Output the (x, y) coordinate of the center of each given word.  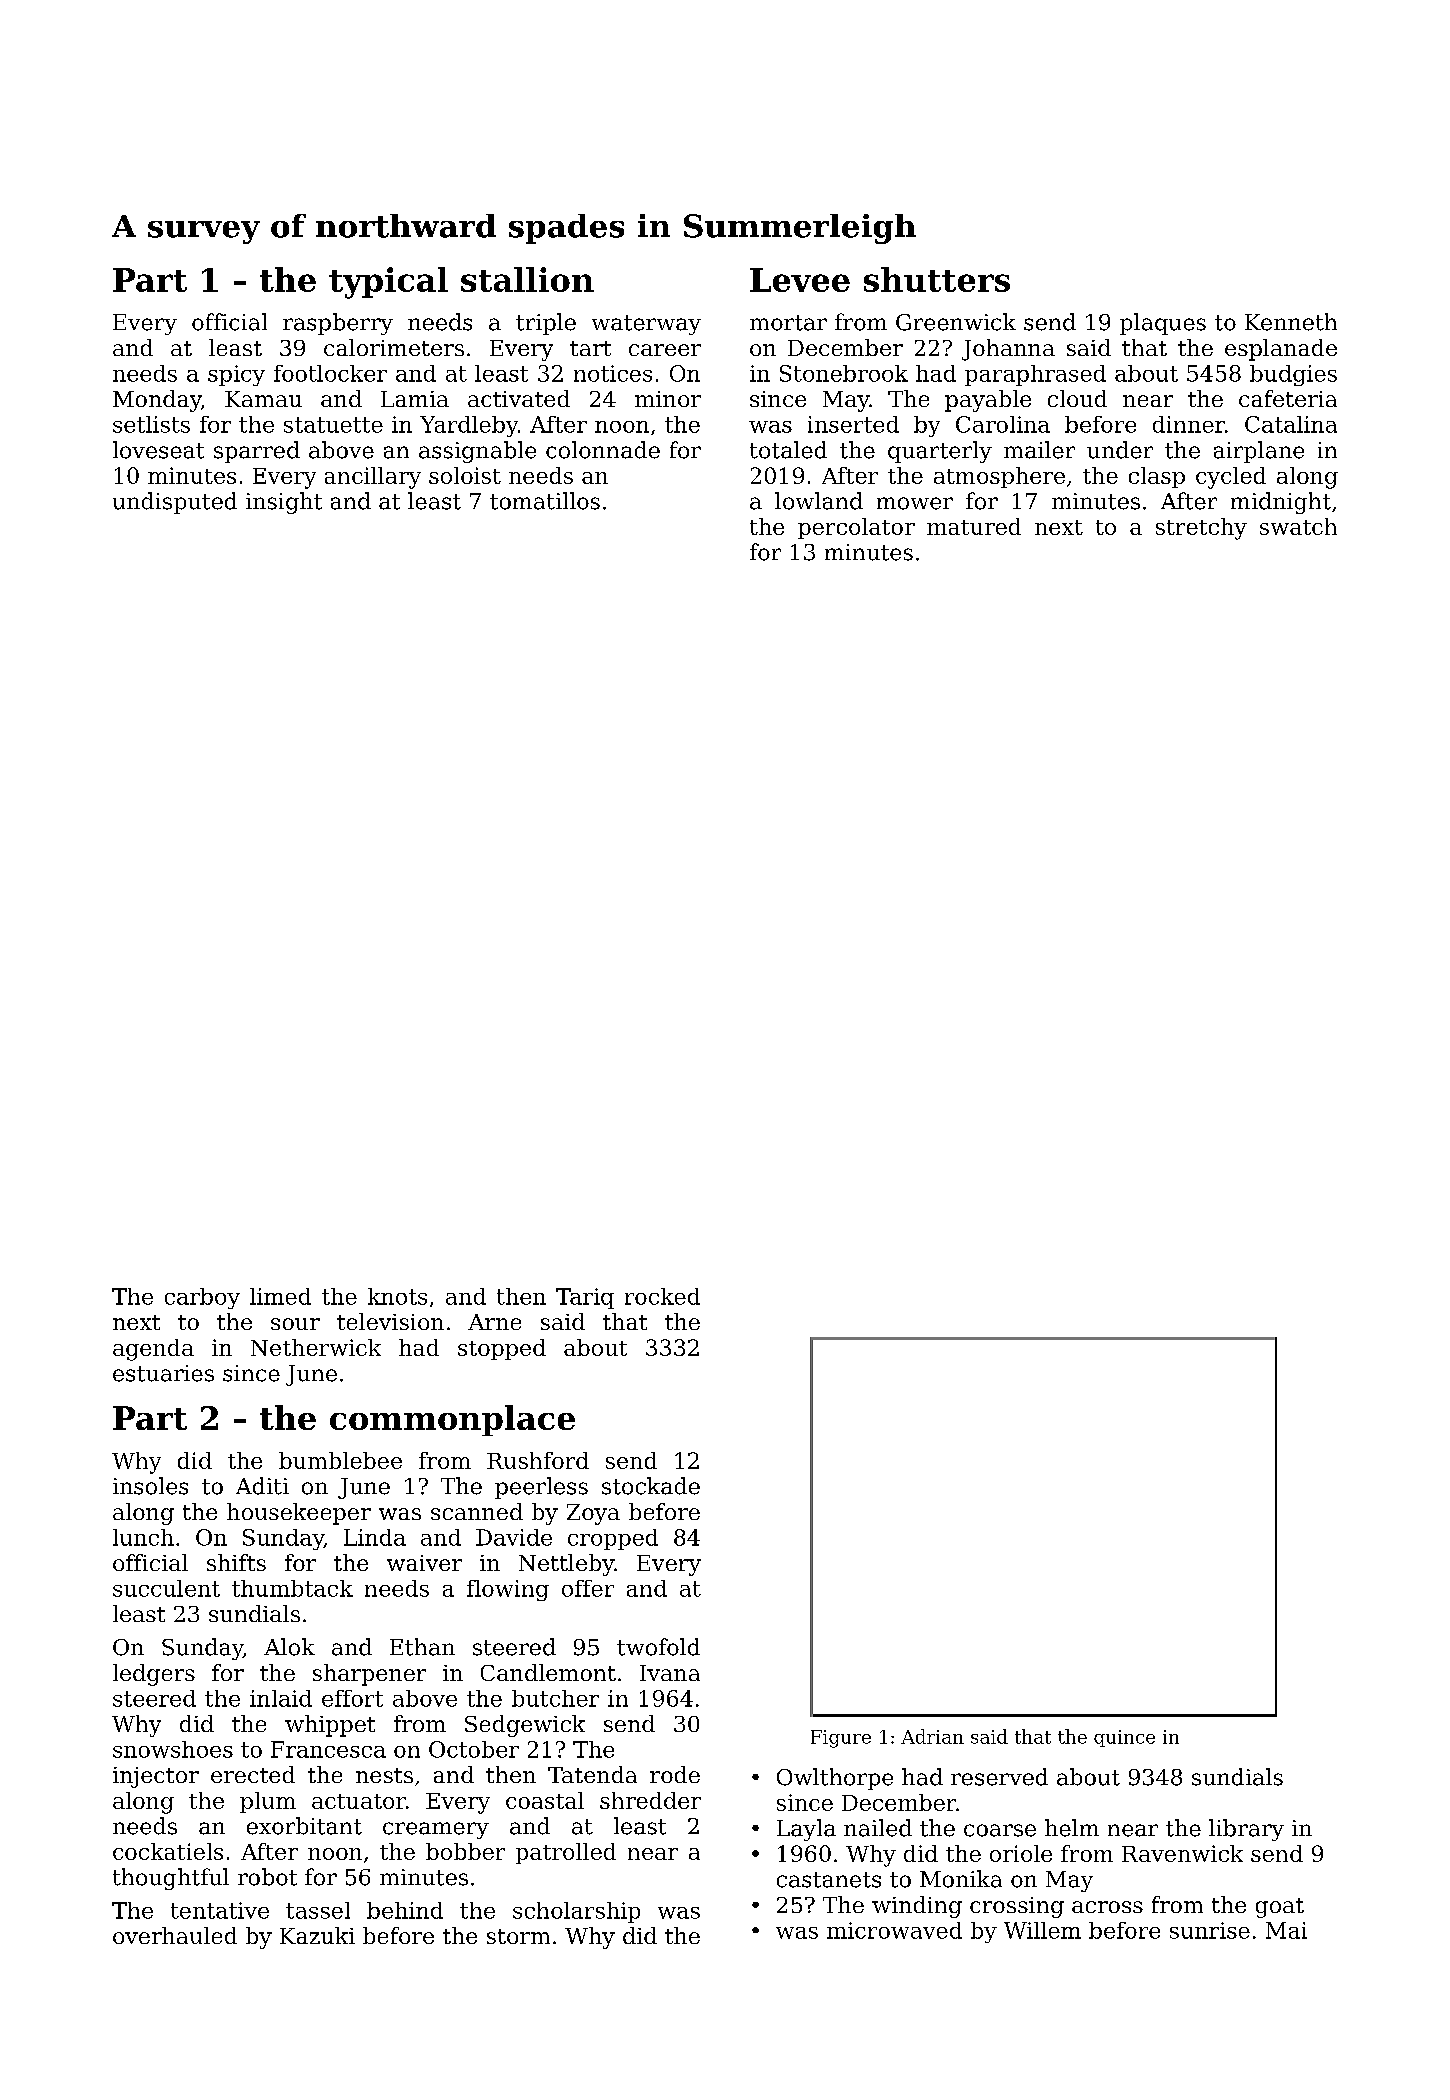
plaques (1163, 324)
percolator (856, 528)
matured (974, 526)
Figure (841, 1739)
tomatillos (545, 501)
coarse (1000, 1830)
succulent (166, 1588)
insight (284, 503)
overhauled (175, 1935)
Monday (157, 401)
